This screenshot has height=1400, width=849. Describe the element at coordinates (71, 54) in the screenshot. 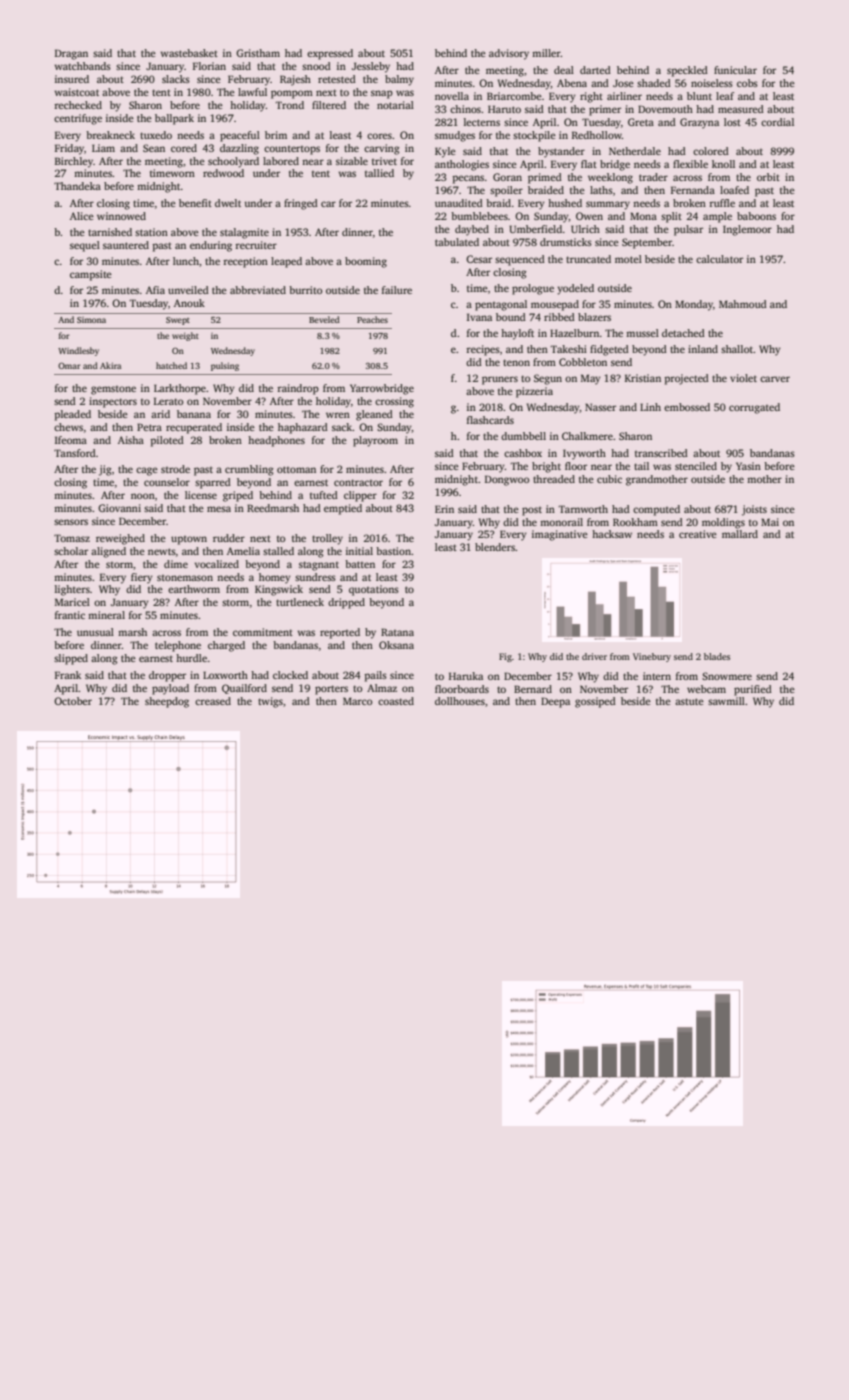

I see `Dragan` at that location.
